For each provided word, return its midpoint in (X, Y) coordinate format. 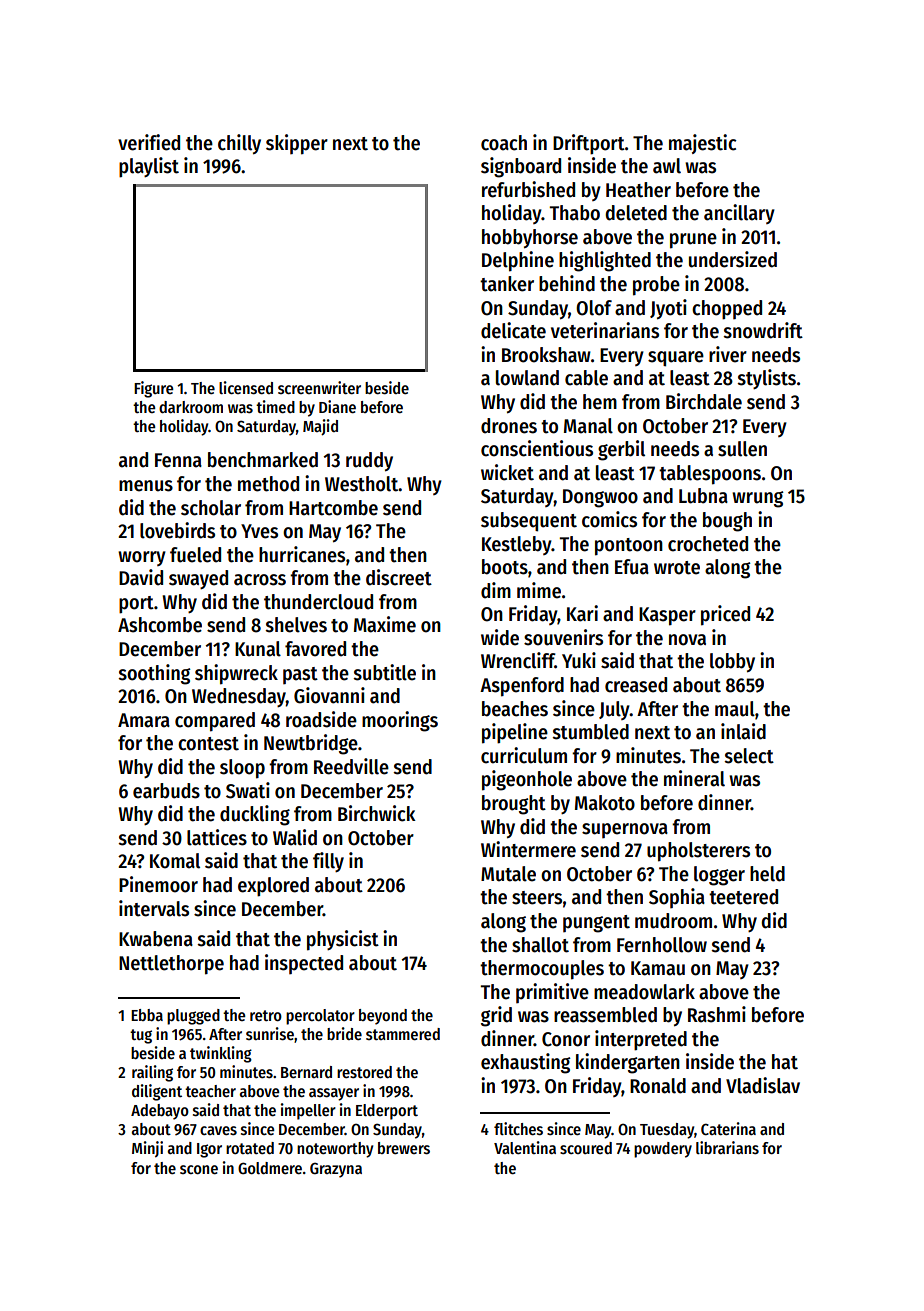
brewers (404, 1148)
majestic (703, 144)
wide (500, 637)
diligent (157, 1092)
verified (149, 142)
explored (273, 887)
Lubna (703, 496)
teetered (743, 897)
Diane (337, 406)
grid (496, 1016)
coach (504, 143)
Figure (154, 389)
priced (725, 615)
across (260, 580)
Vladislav (763, 1085)
